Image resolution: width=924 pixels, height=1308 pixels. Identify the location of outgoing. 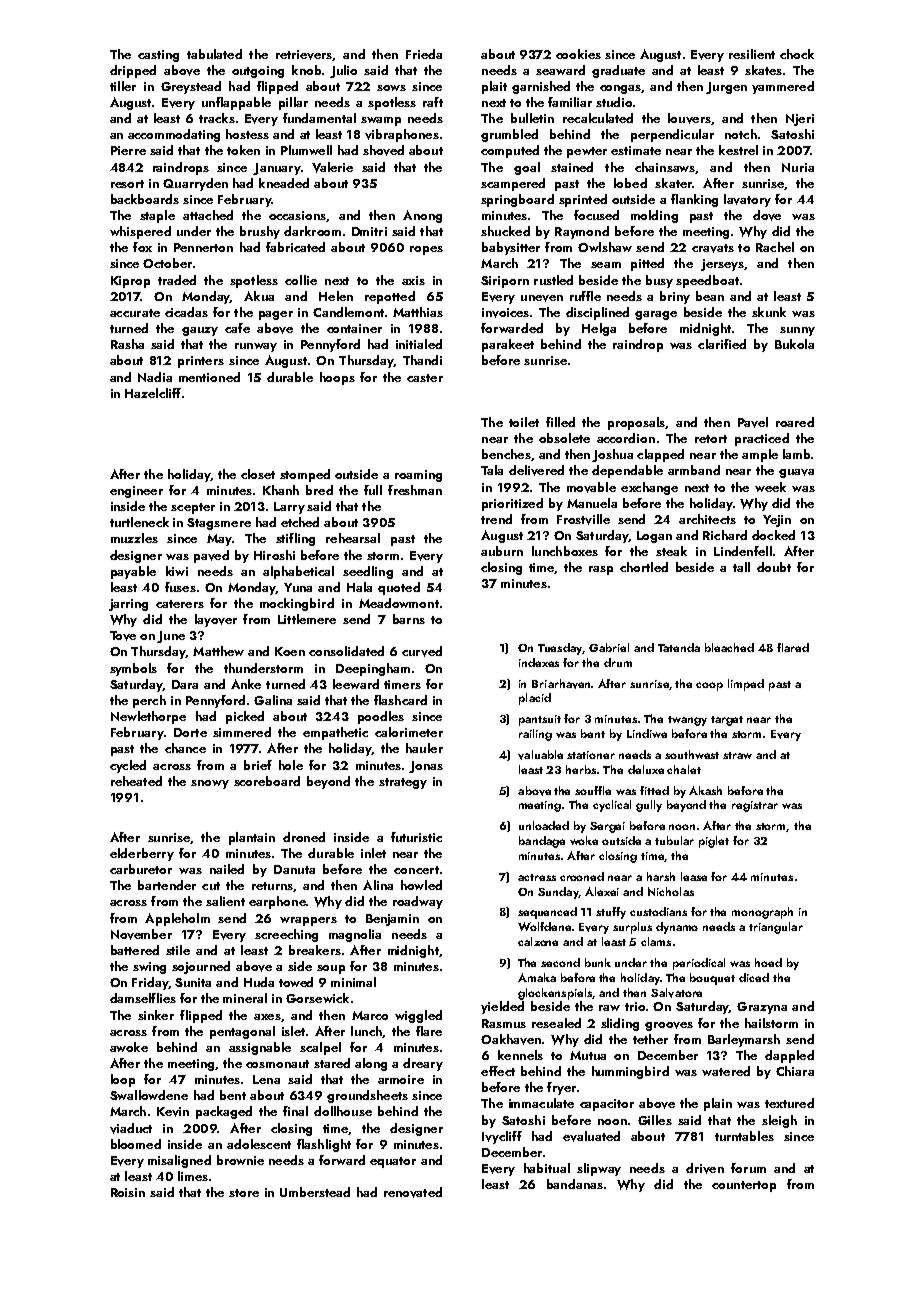
(258, 72).
